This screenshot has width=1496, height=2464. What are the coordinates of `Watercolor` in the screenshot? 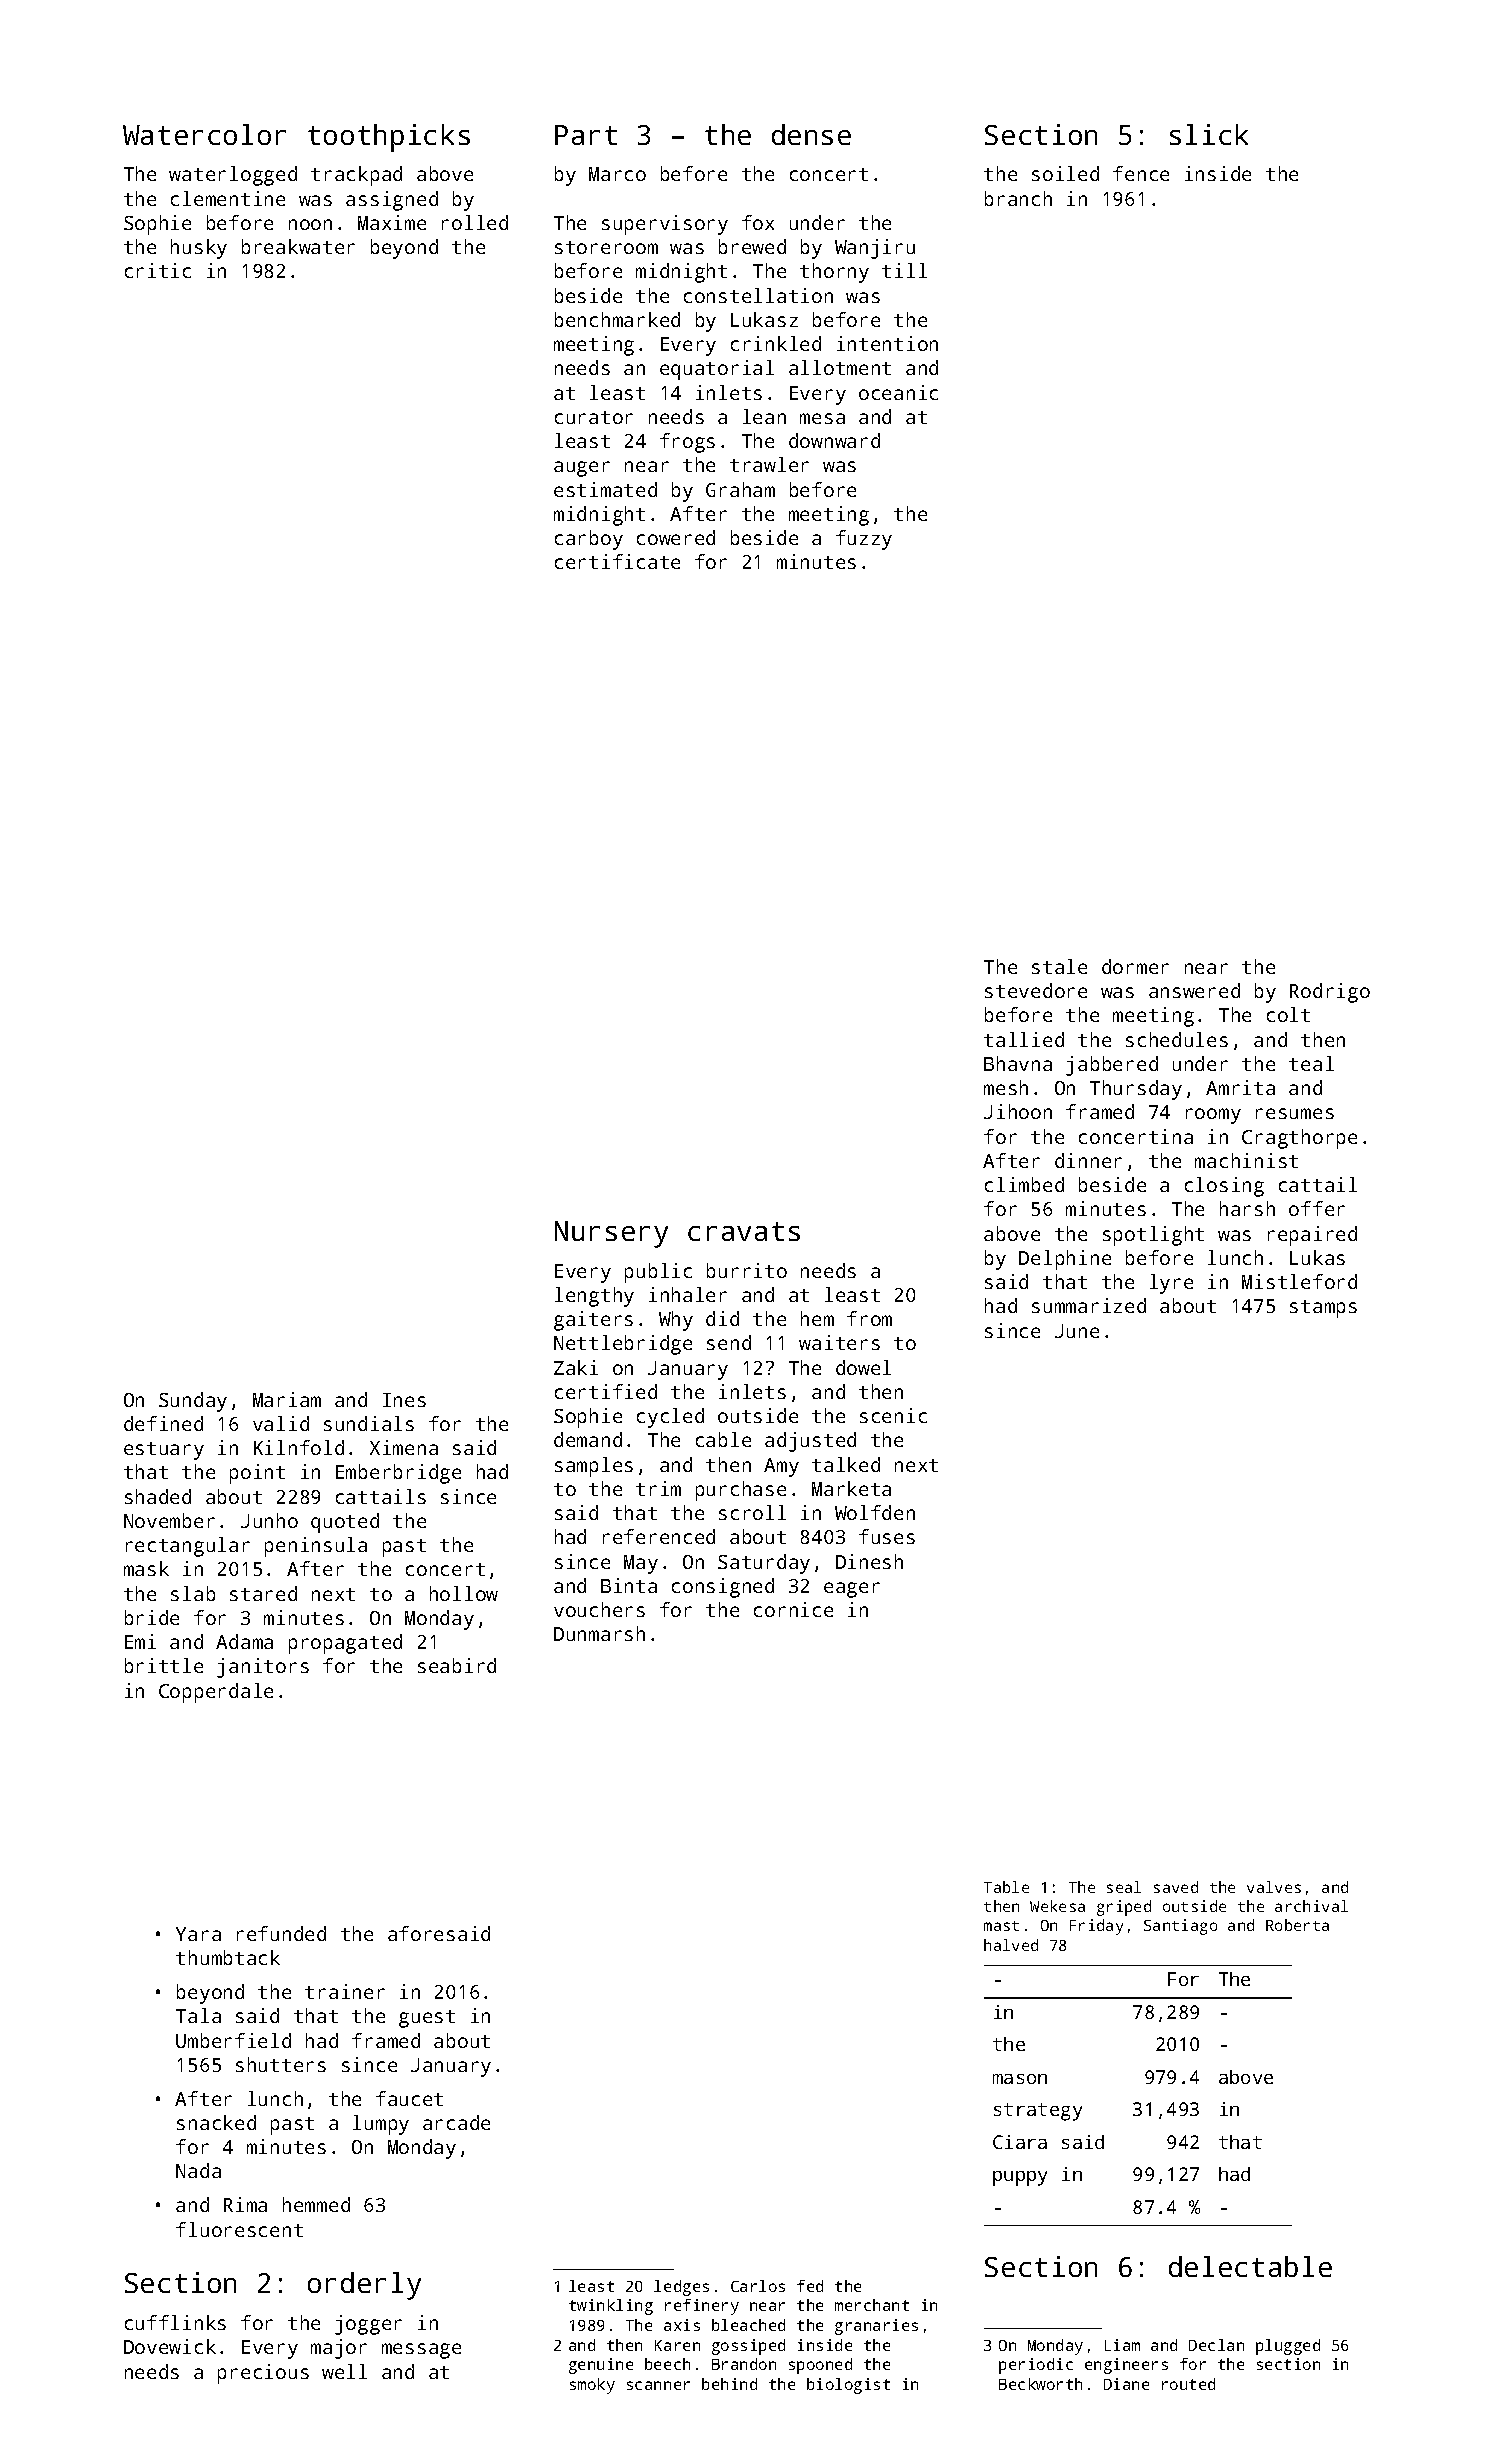 It's located at (204, 134).
